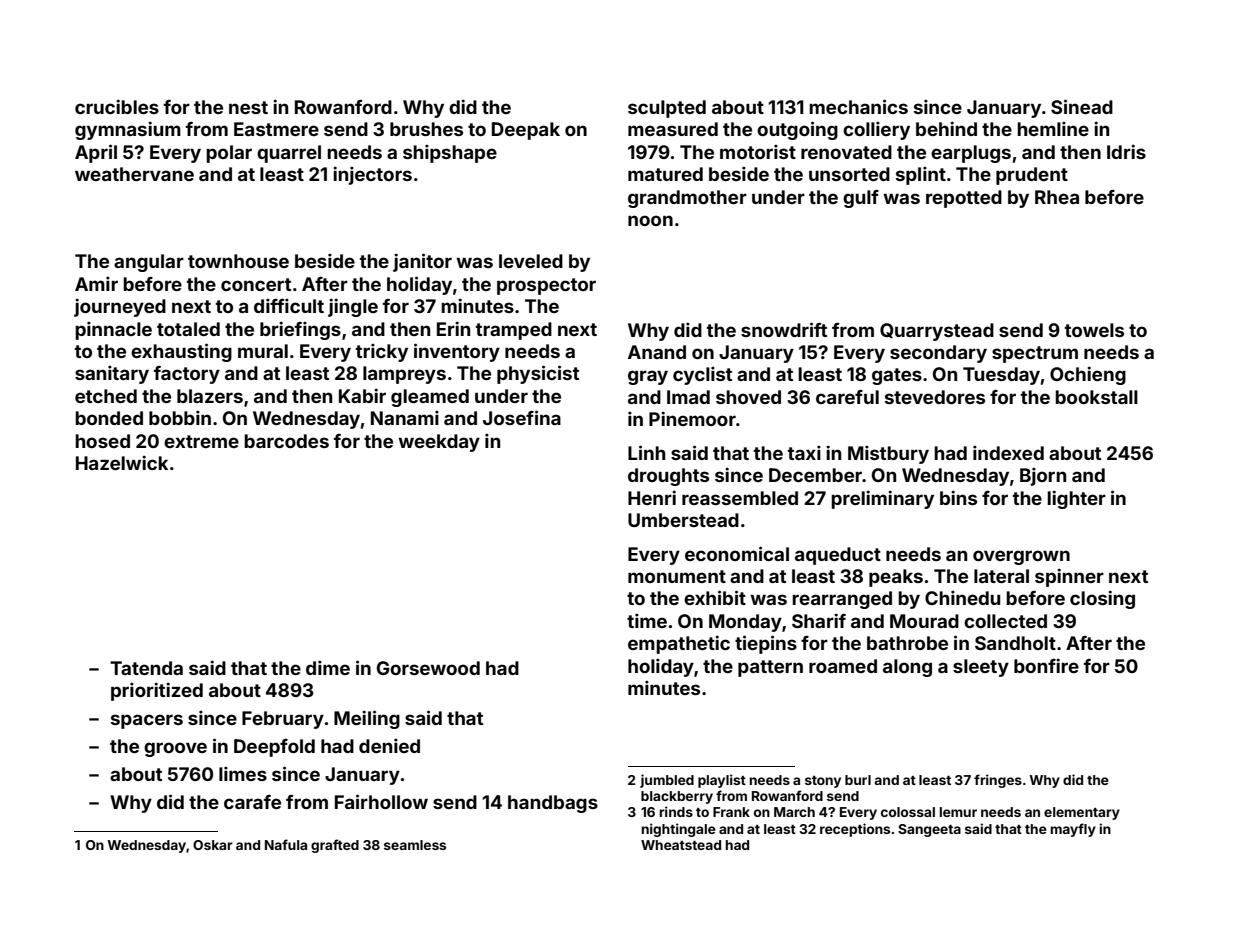 This image has height=952, width=1233. What do you see at coordinates (740, 498) in the image?
I see `reassembled` at bounding box center [740, 498].
